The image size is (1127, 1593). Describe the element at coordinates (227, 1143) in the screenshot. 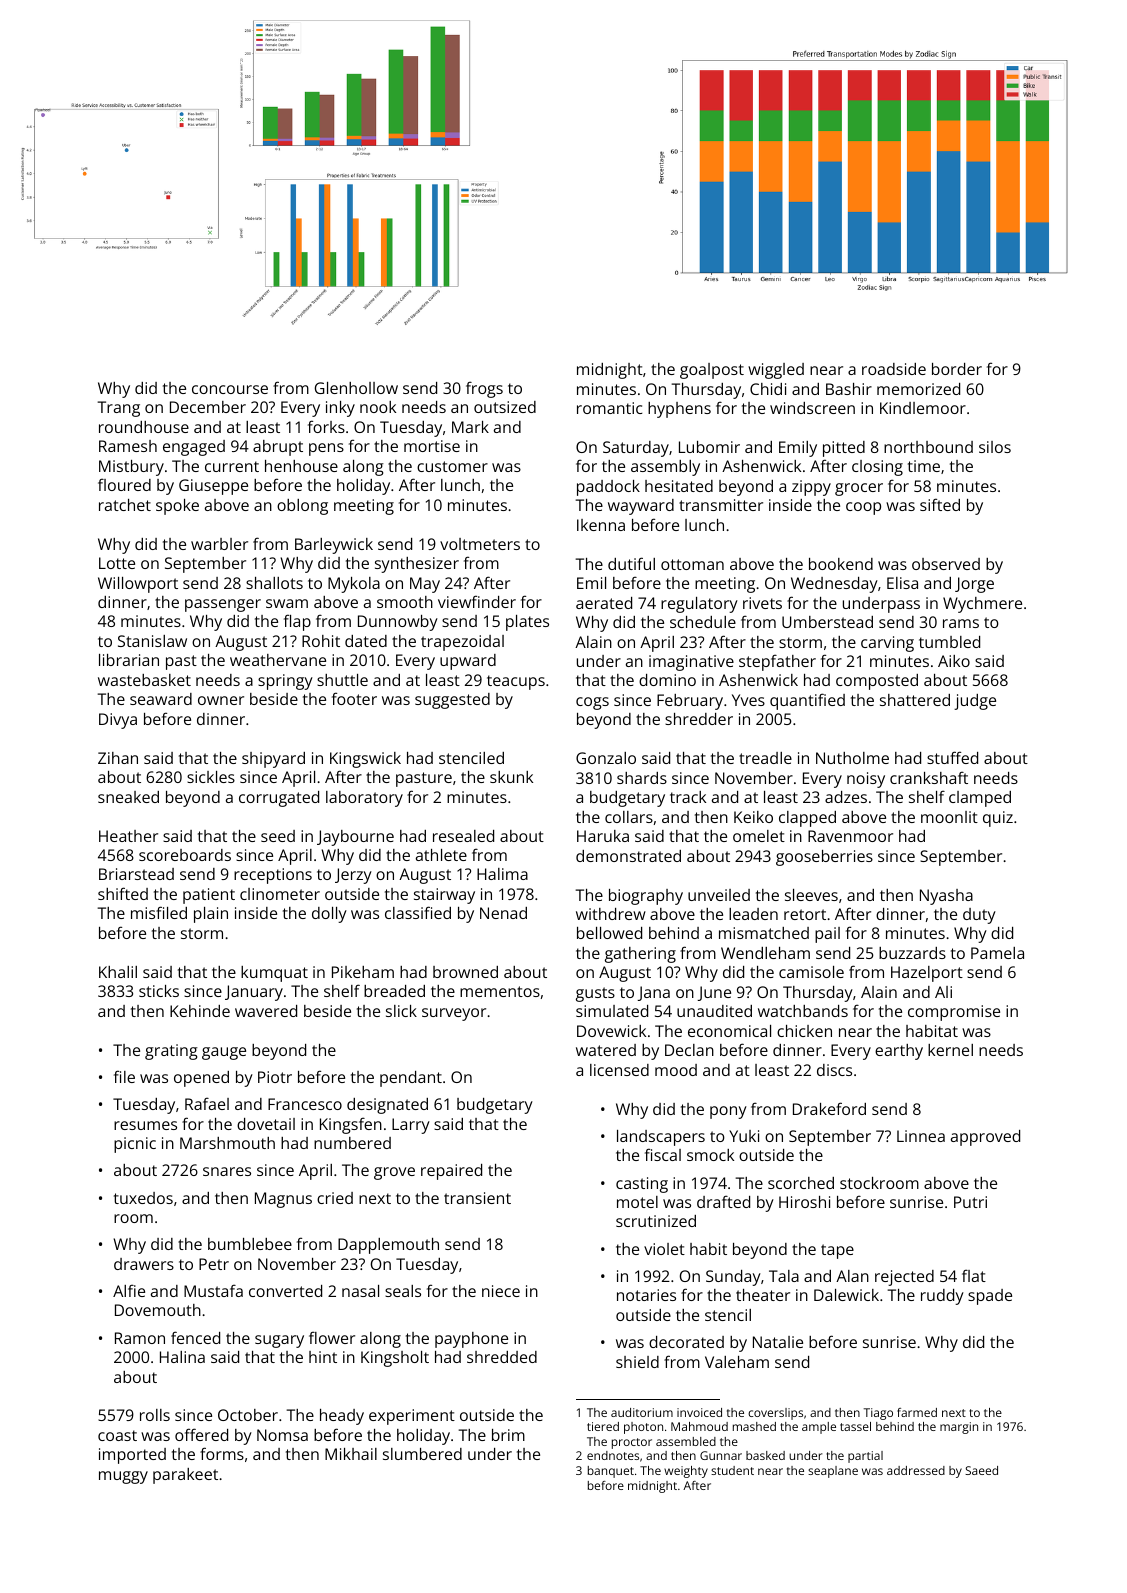

I see `Marshmouth` at that location.
